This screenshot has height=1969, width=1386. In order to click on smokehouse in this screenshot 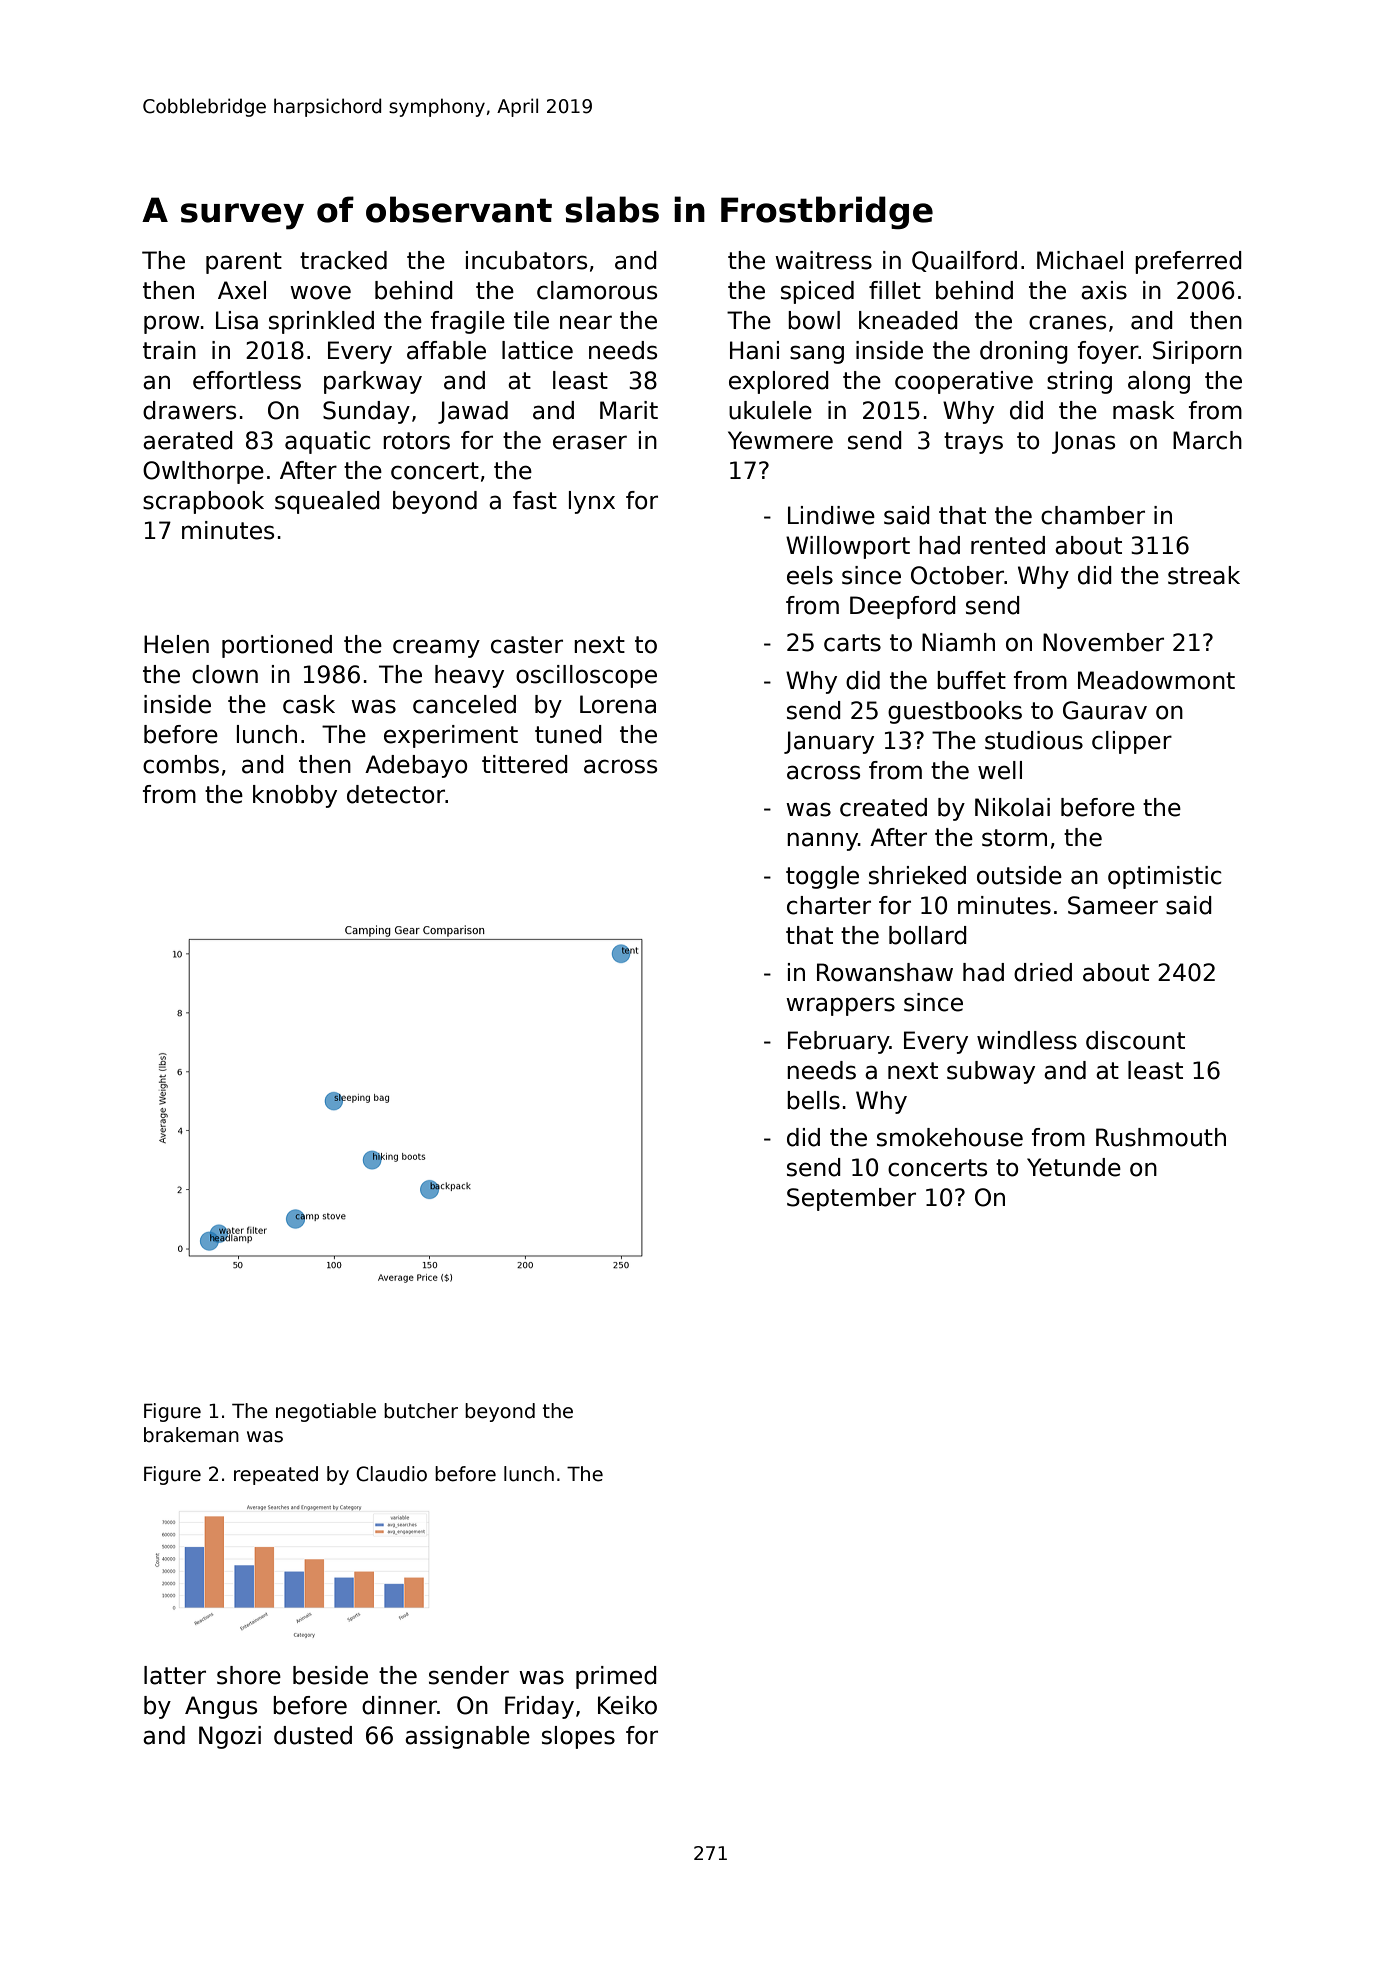, I will do `click(950, 1137)`.
